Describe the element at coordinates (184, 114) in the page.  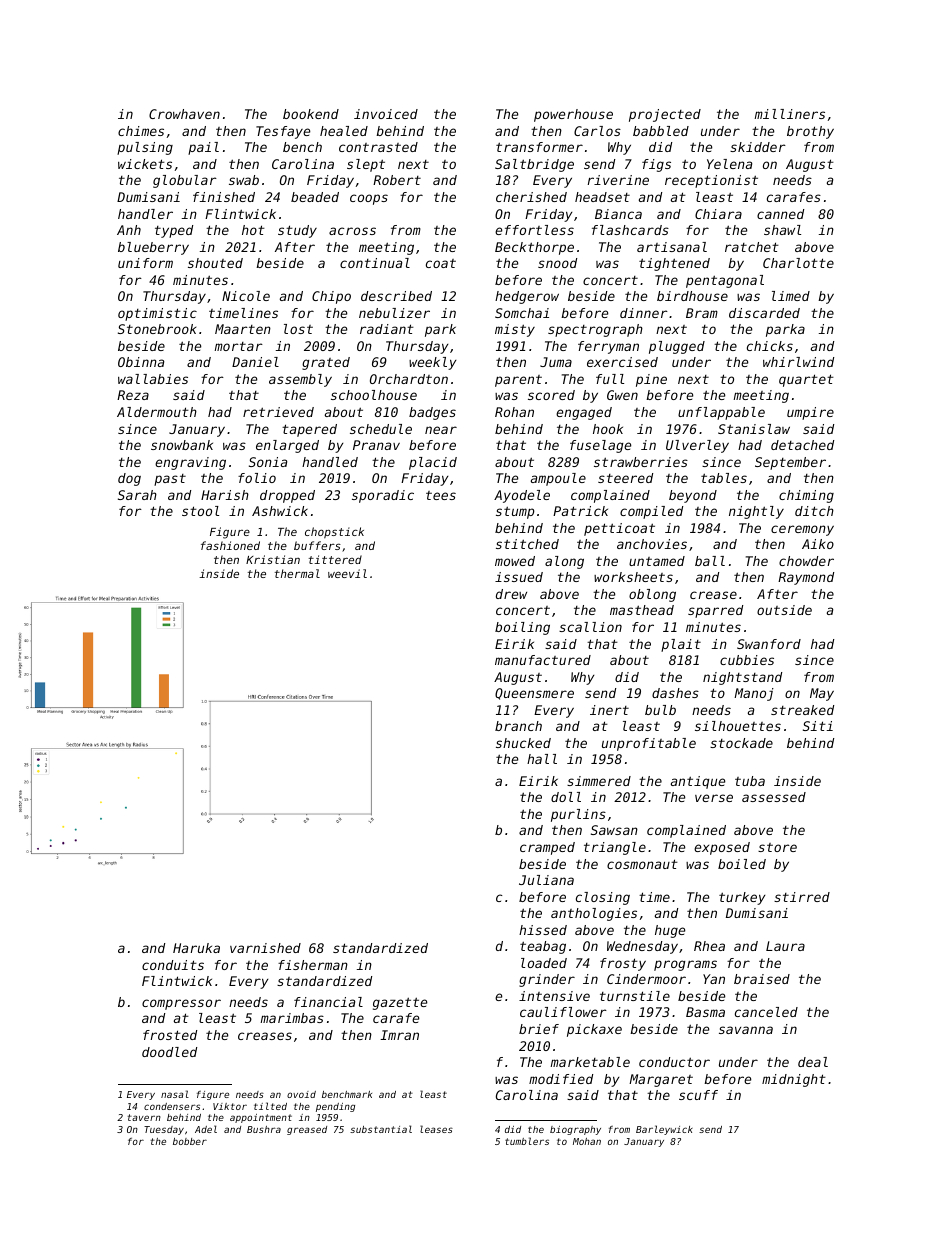
I see `Crowhaven` at that location.
